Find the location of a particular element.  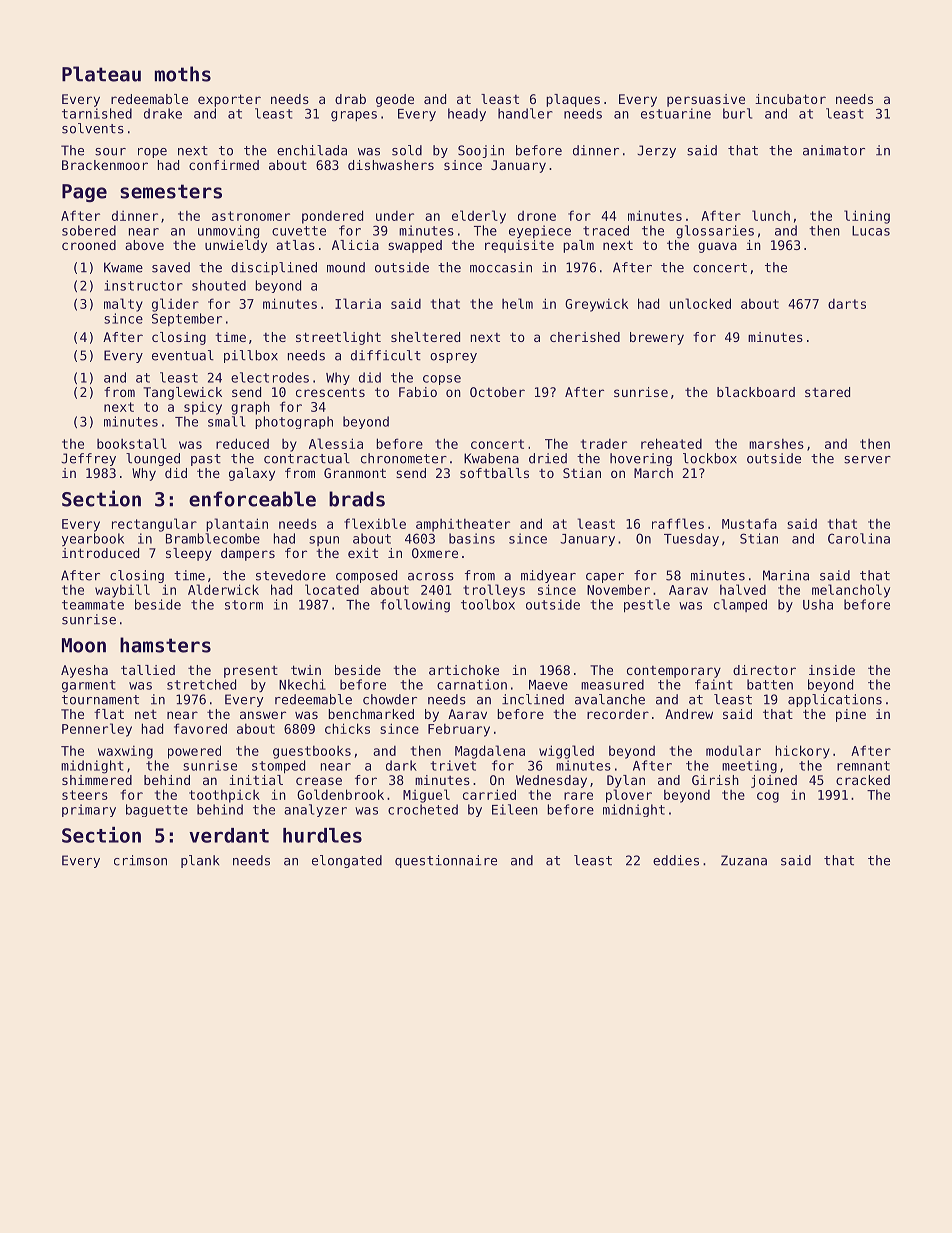

sleepy is located at coordinates (189, 554).
